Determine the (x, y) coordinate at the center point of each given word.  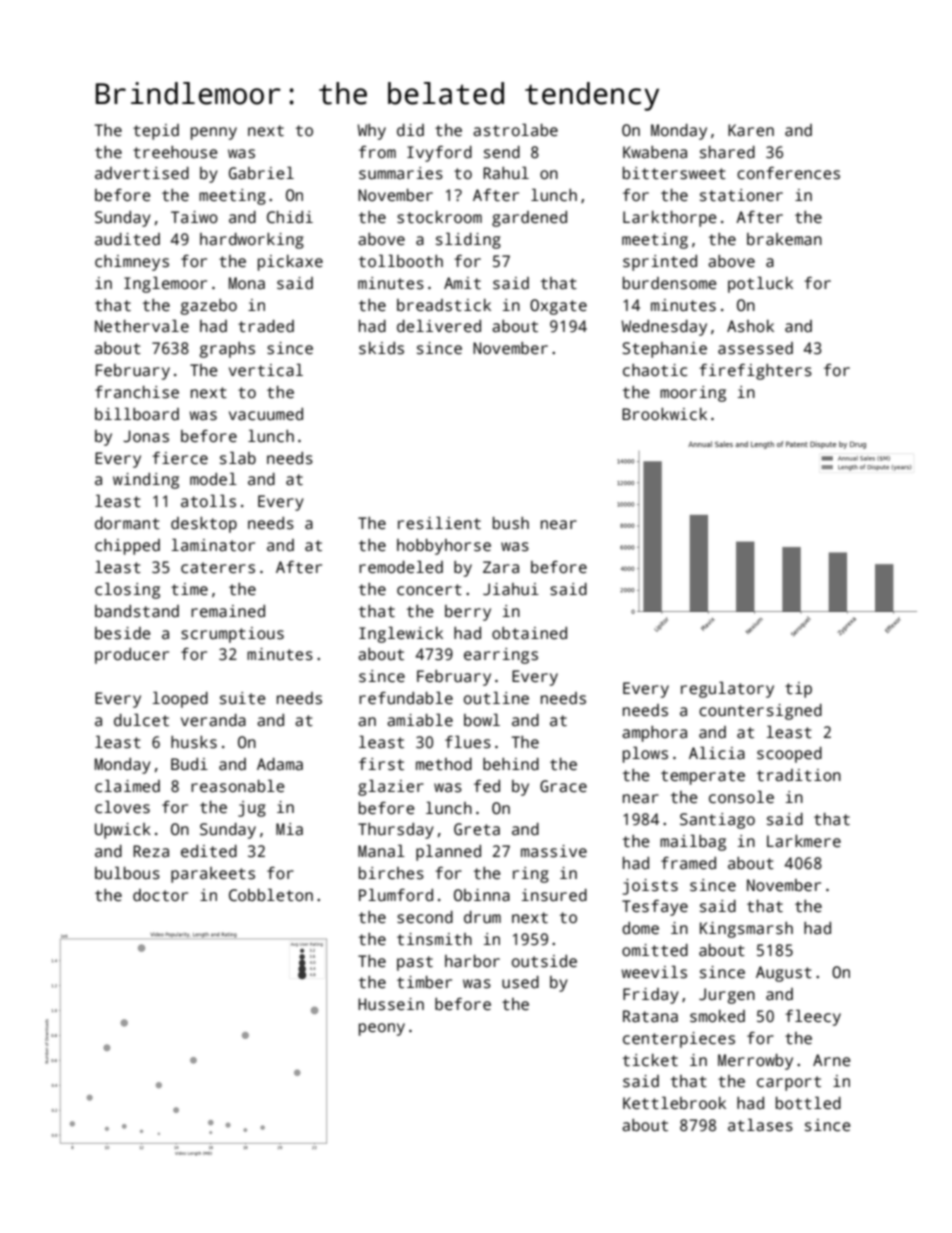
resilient (439, 523)
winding (146, 481)
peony (382, 1029)
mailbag (693, 842)
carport (789, 1083)
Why (371, 132)
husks (194, 742)
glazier (391, 787)
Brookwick (664, 414)
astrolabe (515, 130)
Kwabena (655, 152)
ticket (650, 1060)
